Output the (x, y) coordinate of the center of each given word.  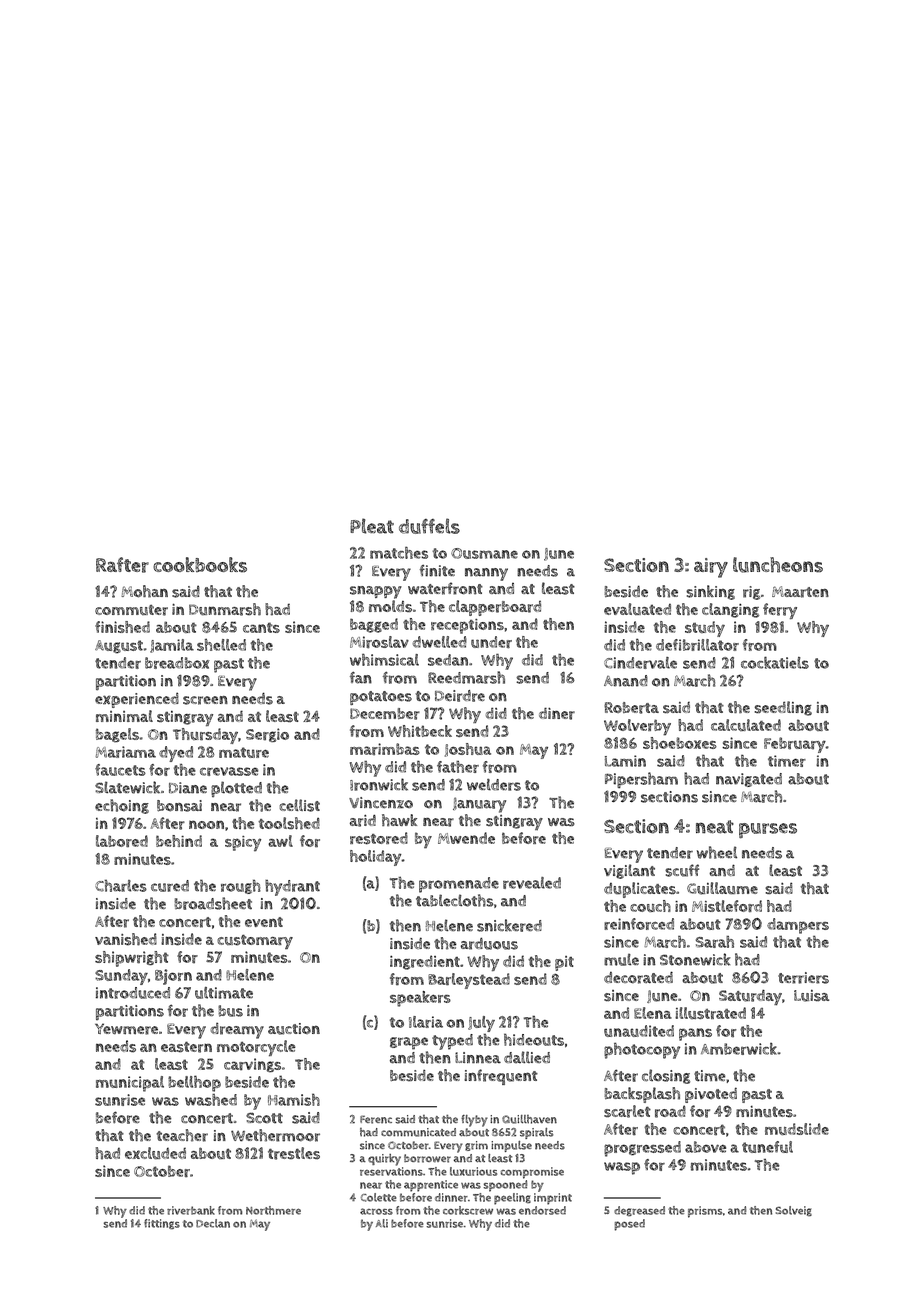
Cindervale (640, 663)
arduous (489, 943)
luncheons (778, 565)
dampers (798, 926)
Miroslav (379, 642)
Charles (121, 886)
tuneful (767, 1147)
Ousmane (484, 553)
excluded (155, 1153)
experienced (137, 700)
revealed (532, 883)
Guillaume (722, 888)
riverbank (191, 1210)
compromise (532, 1173)
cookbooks (200, 565)
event (264, 922)
